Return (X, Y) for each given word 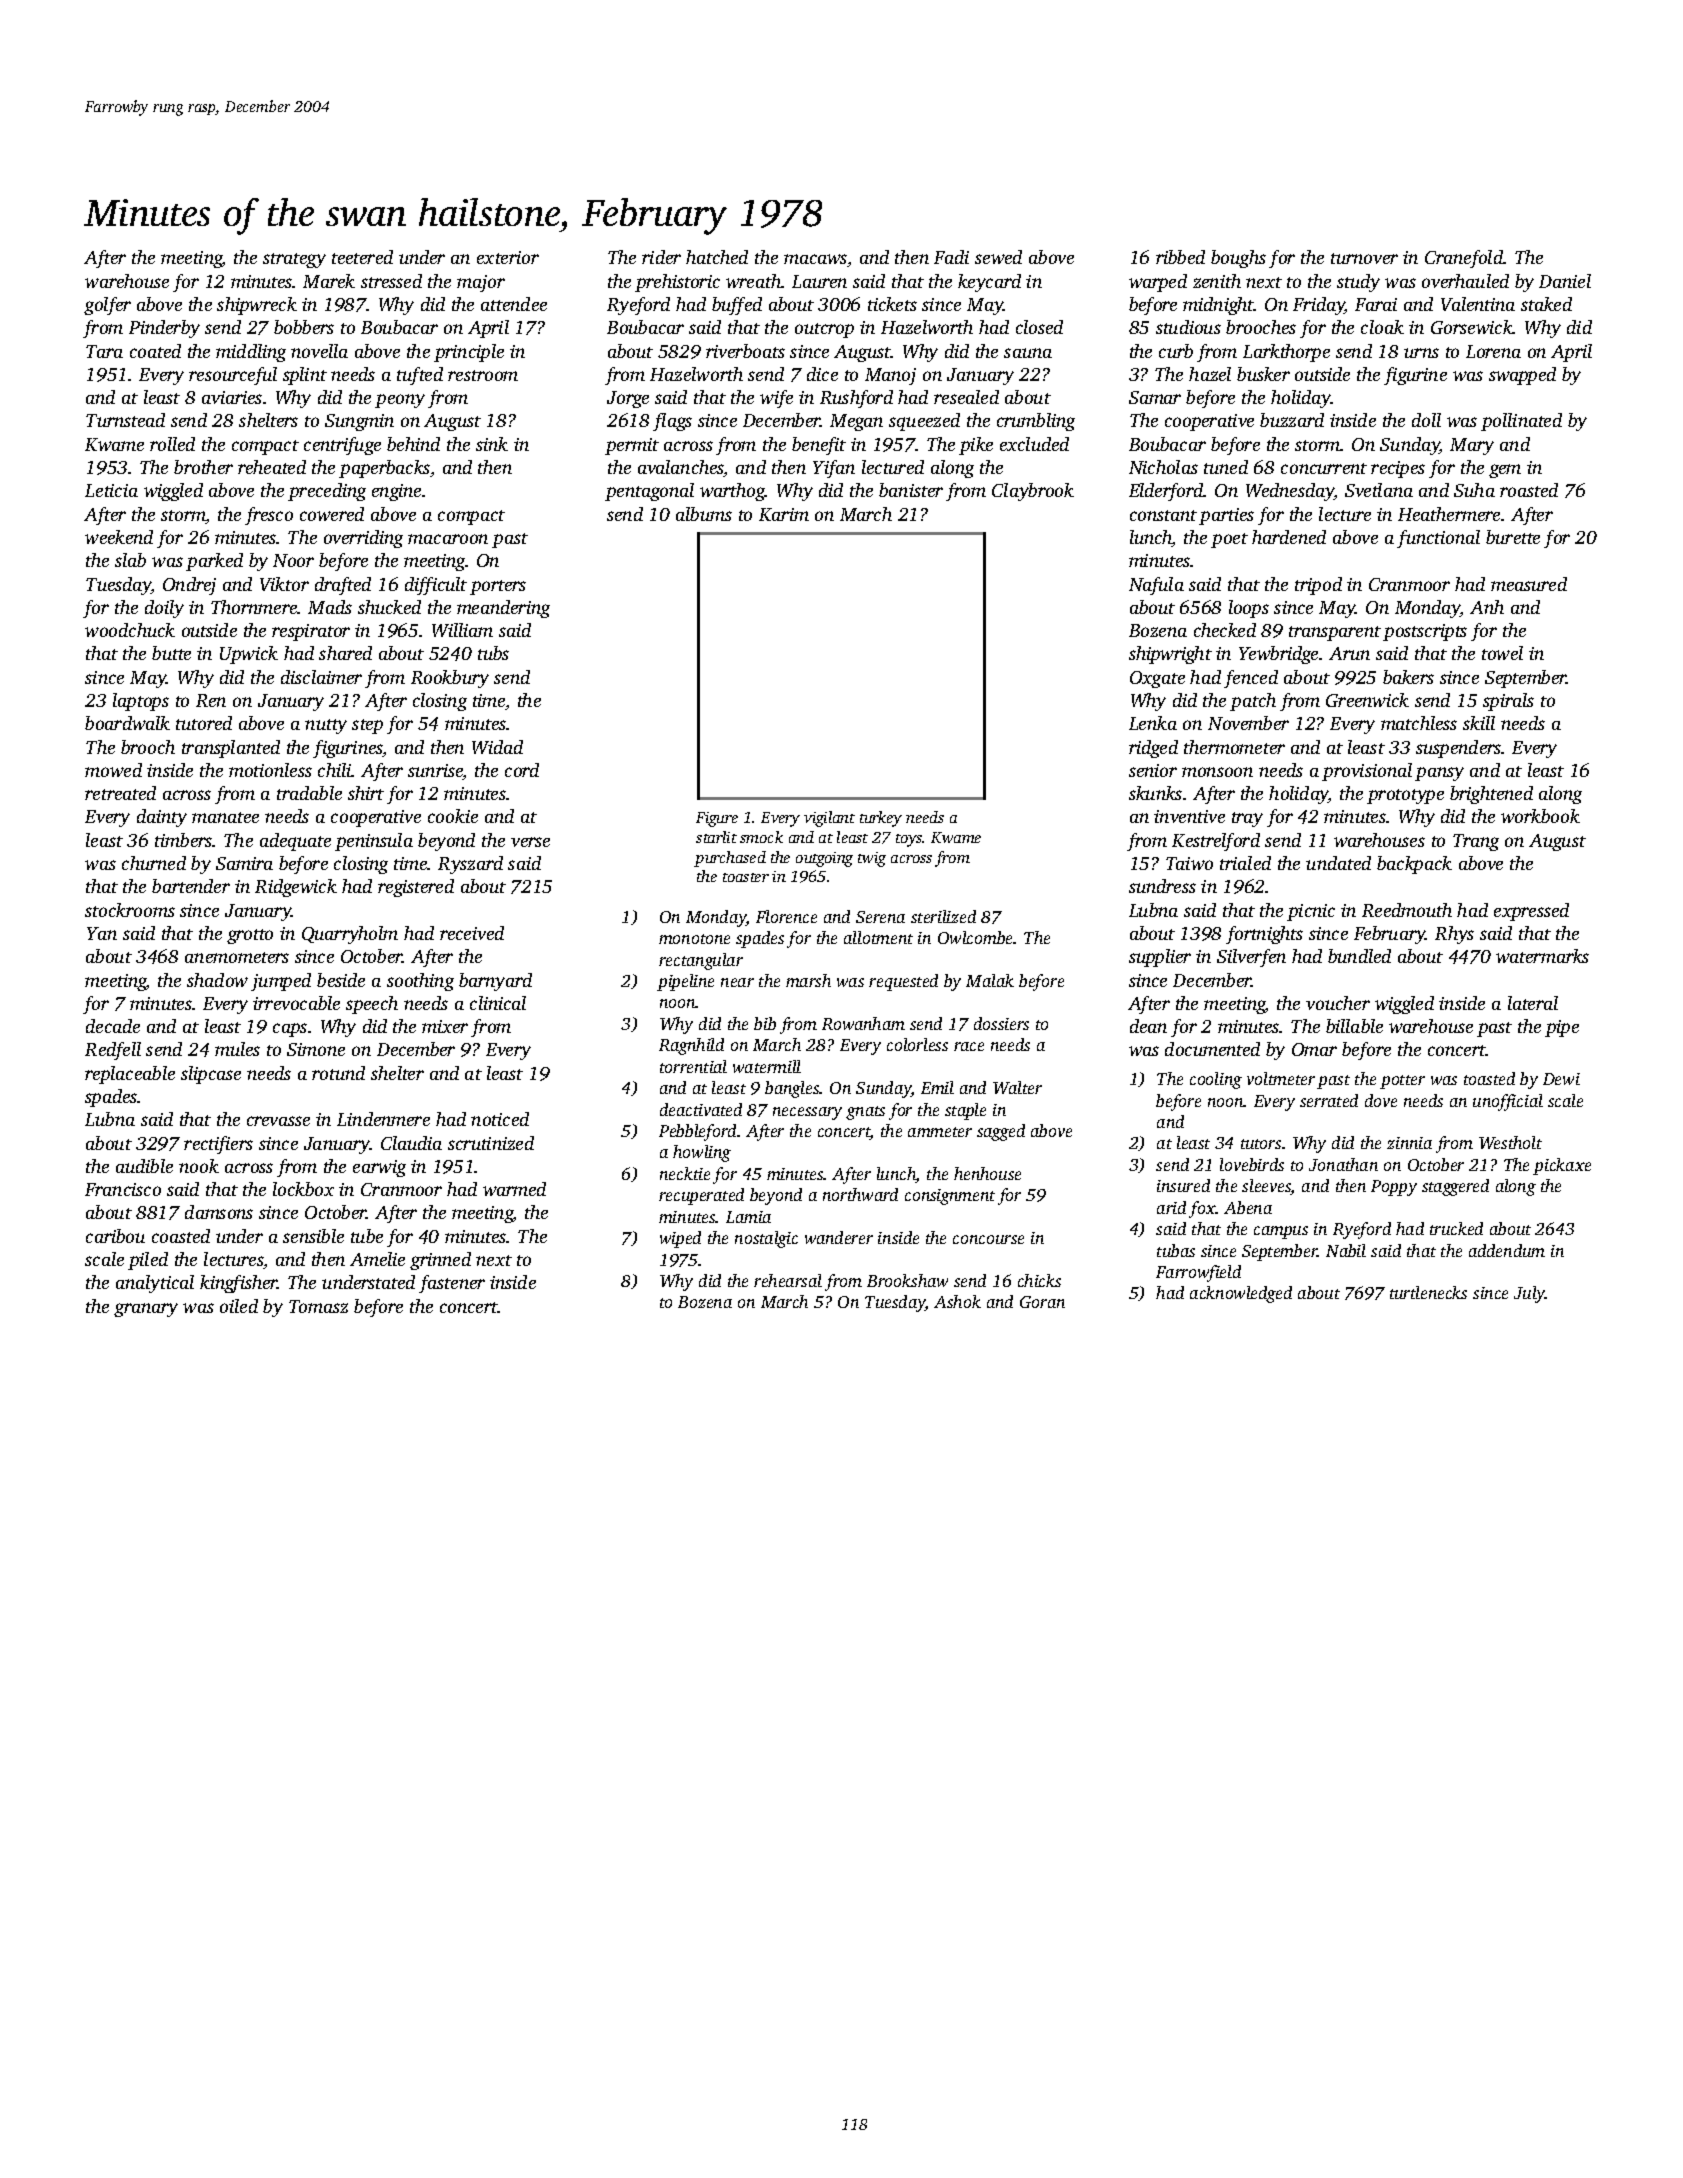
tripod (1318, 586)
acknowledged (1241, 1294)
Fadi (951, 257)
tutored (204, 723)
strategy (294, 260)
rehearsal (788, 1280)
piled (148, 1261)
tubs (493, 653)
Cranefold (1464, 259)
